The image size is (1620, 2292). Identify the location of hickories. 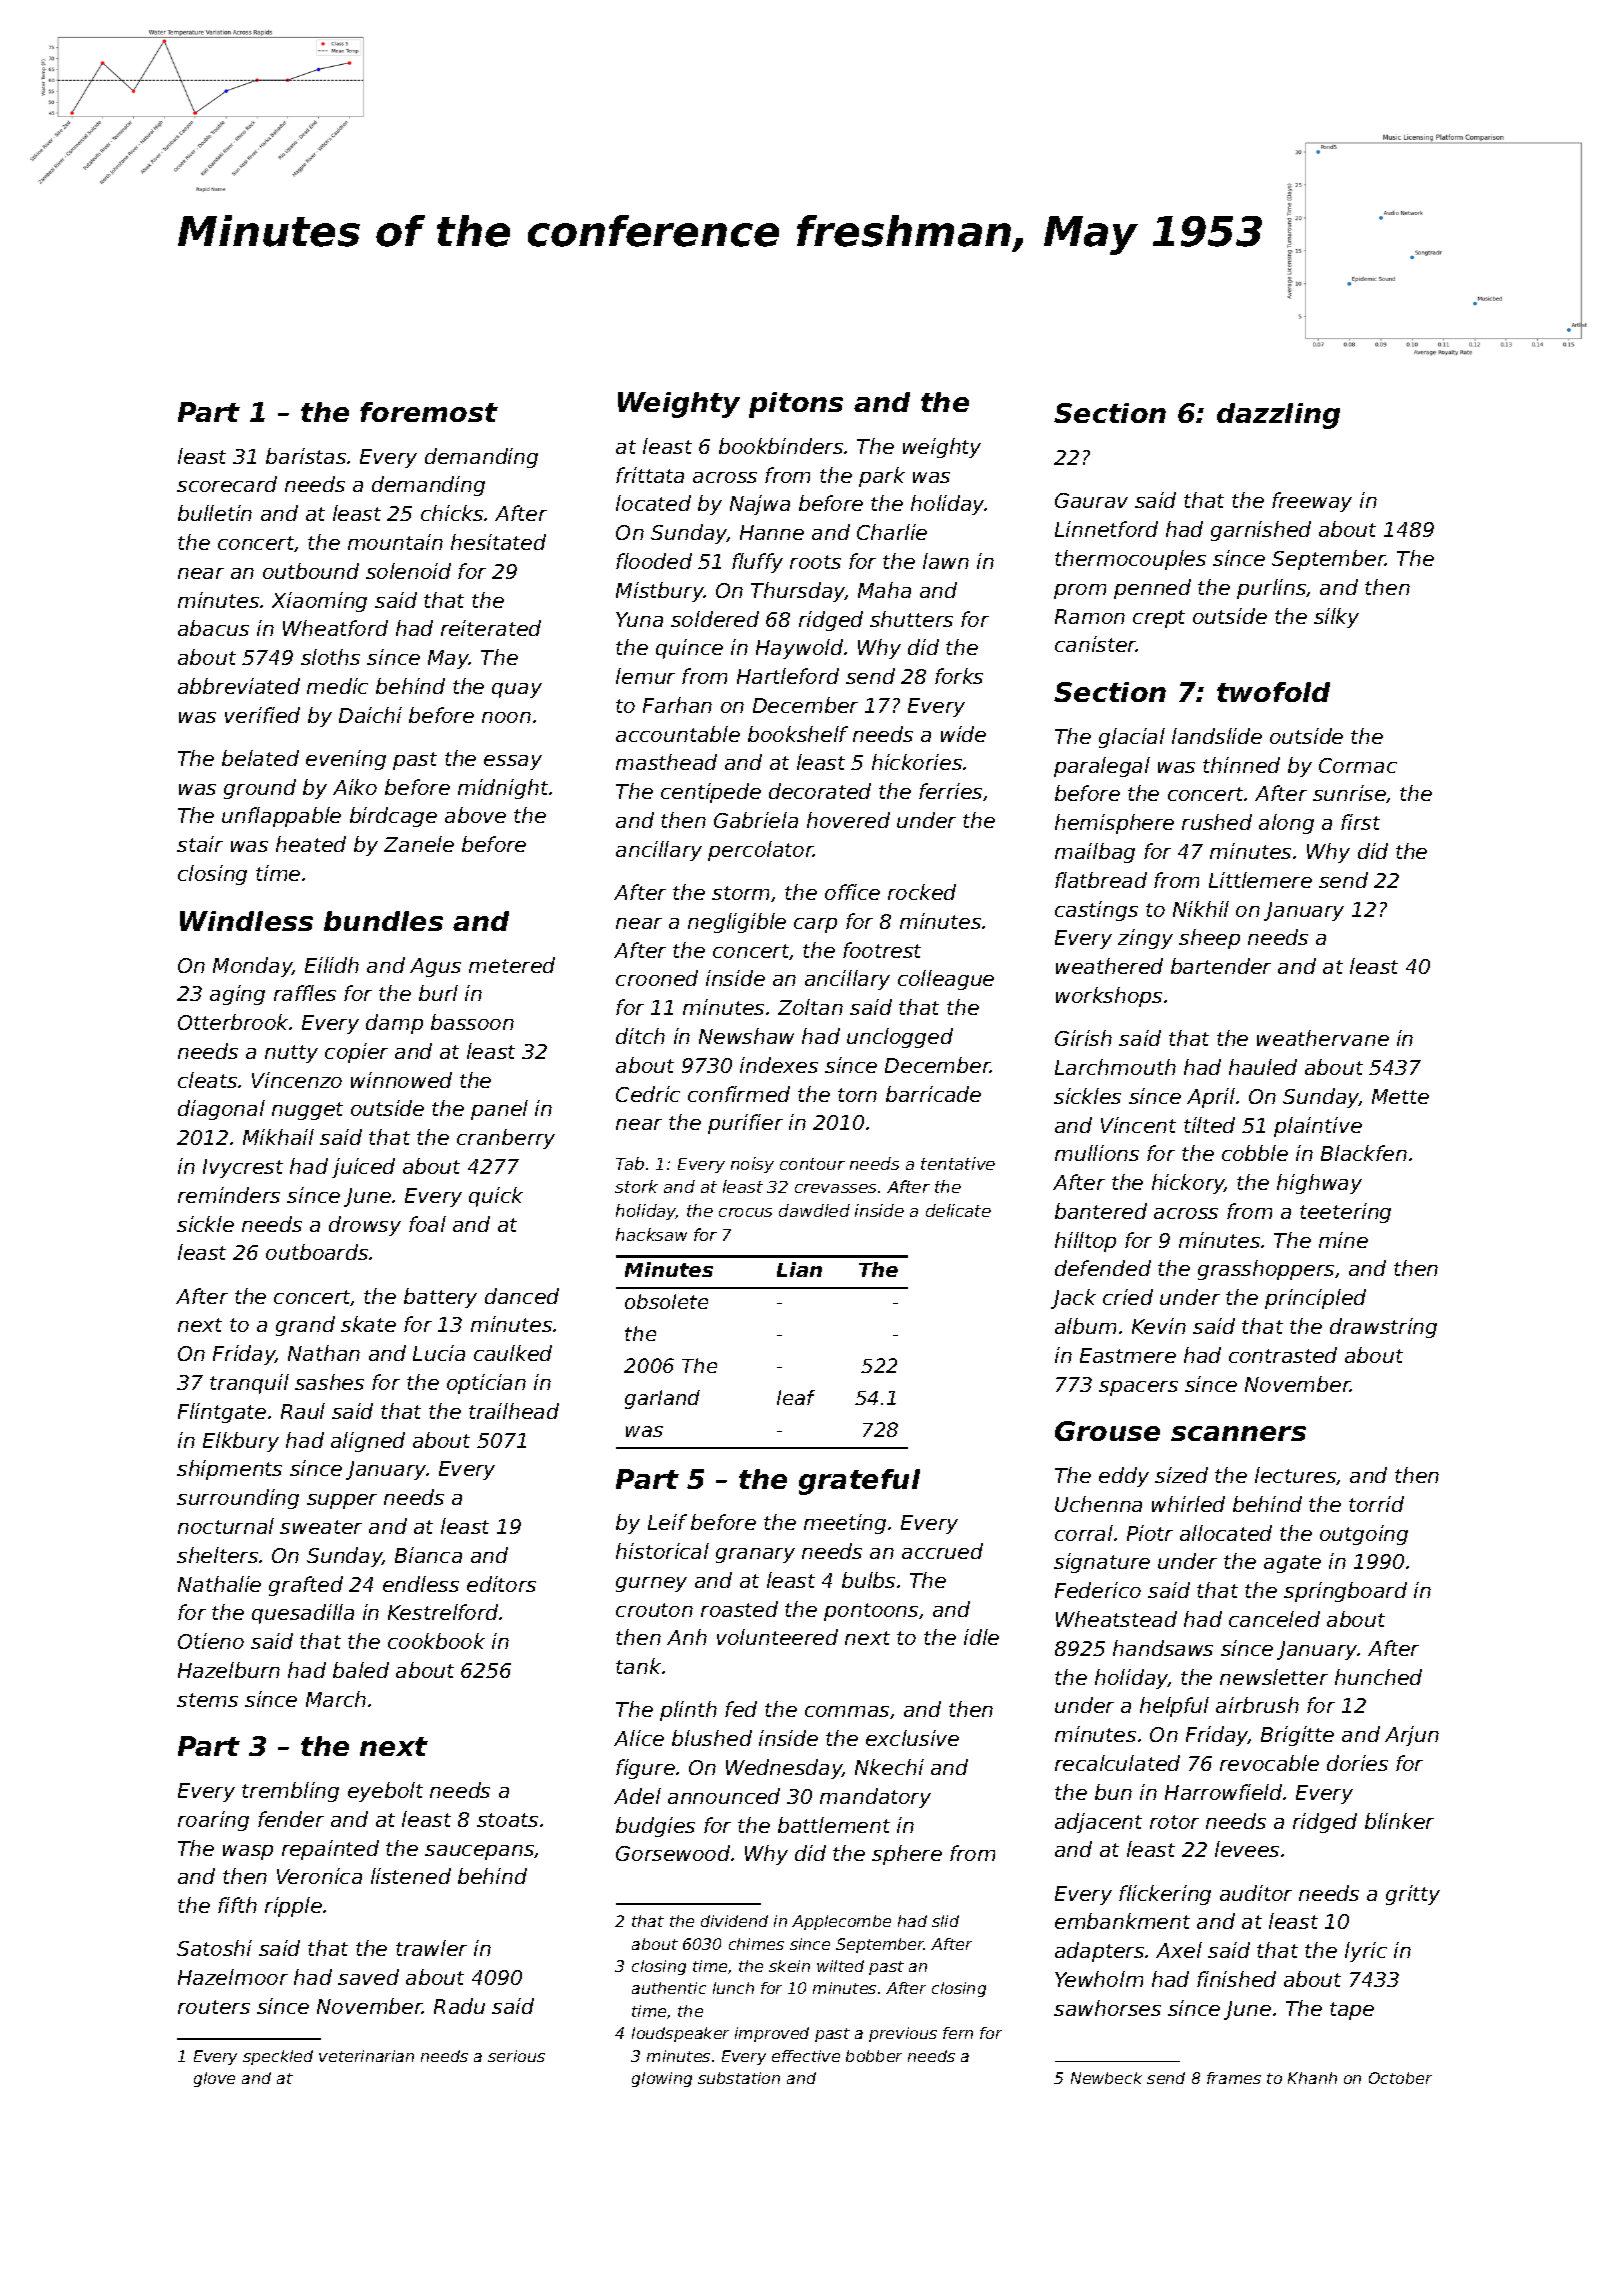
(917, 762).
